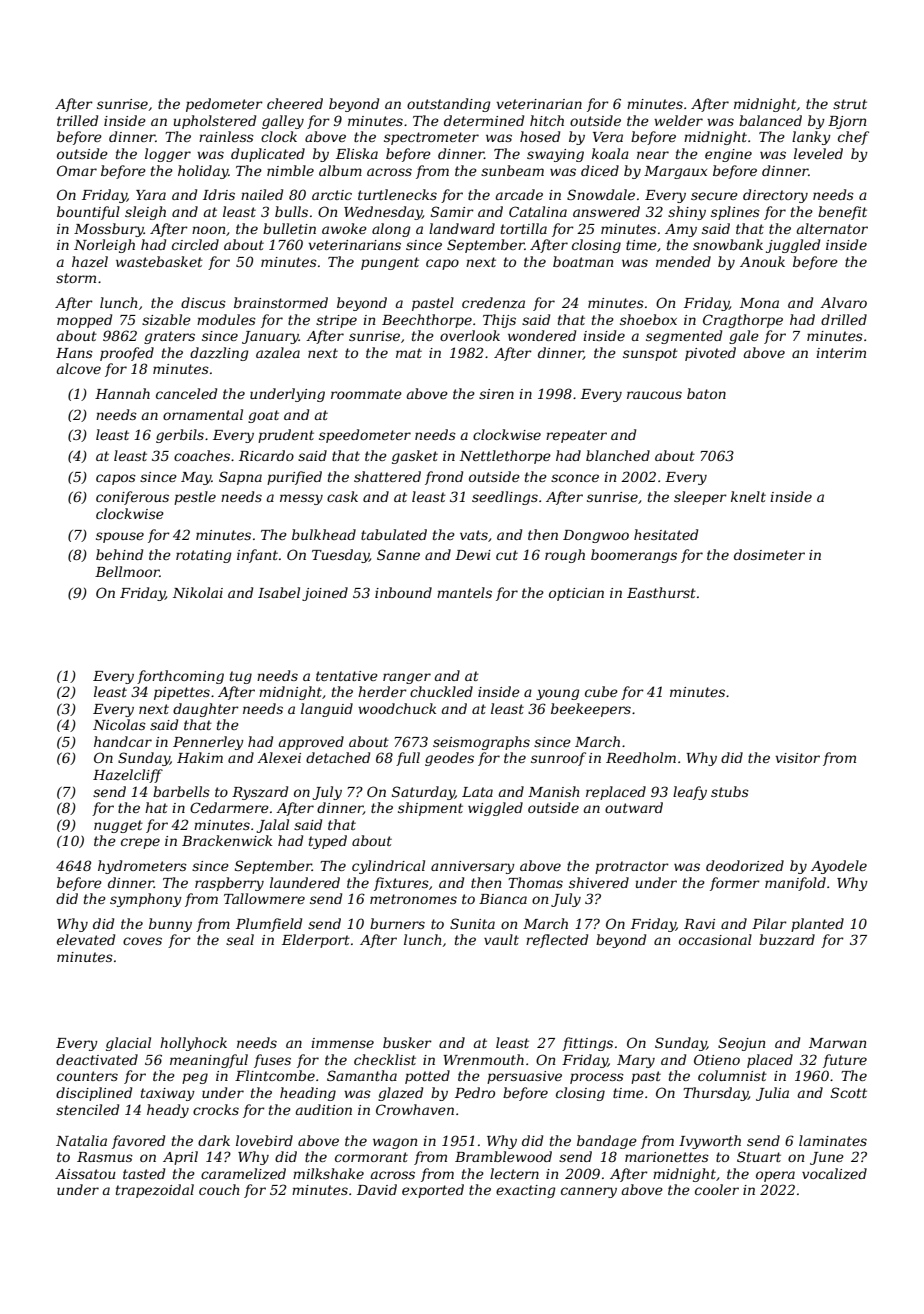  Describe the element at coordinates (653, 155) in the screenshot. I see `near` at that location.
